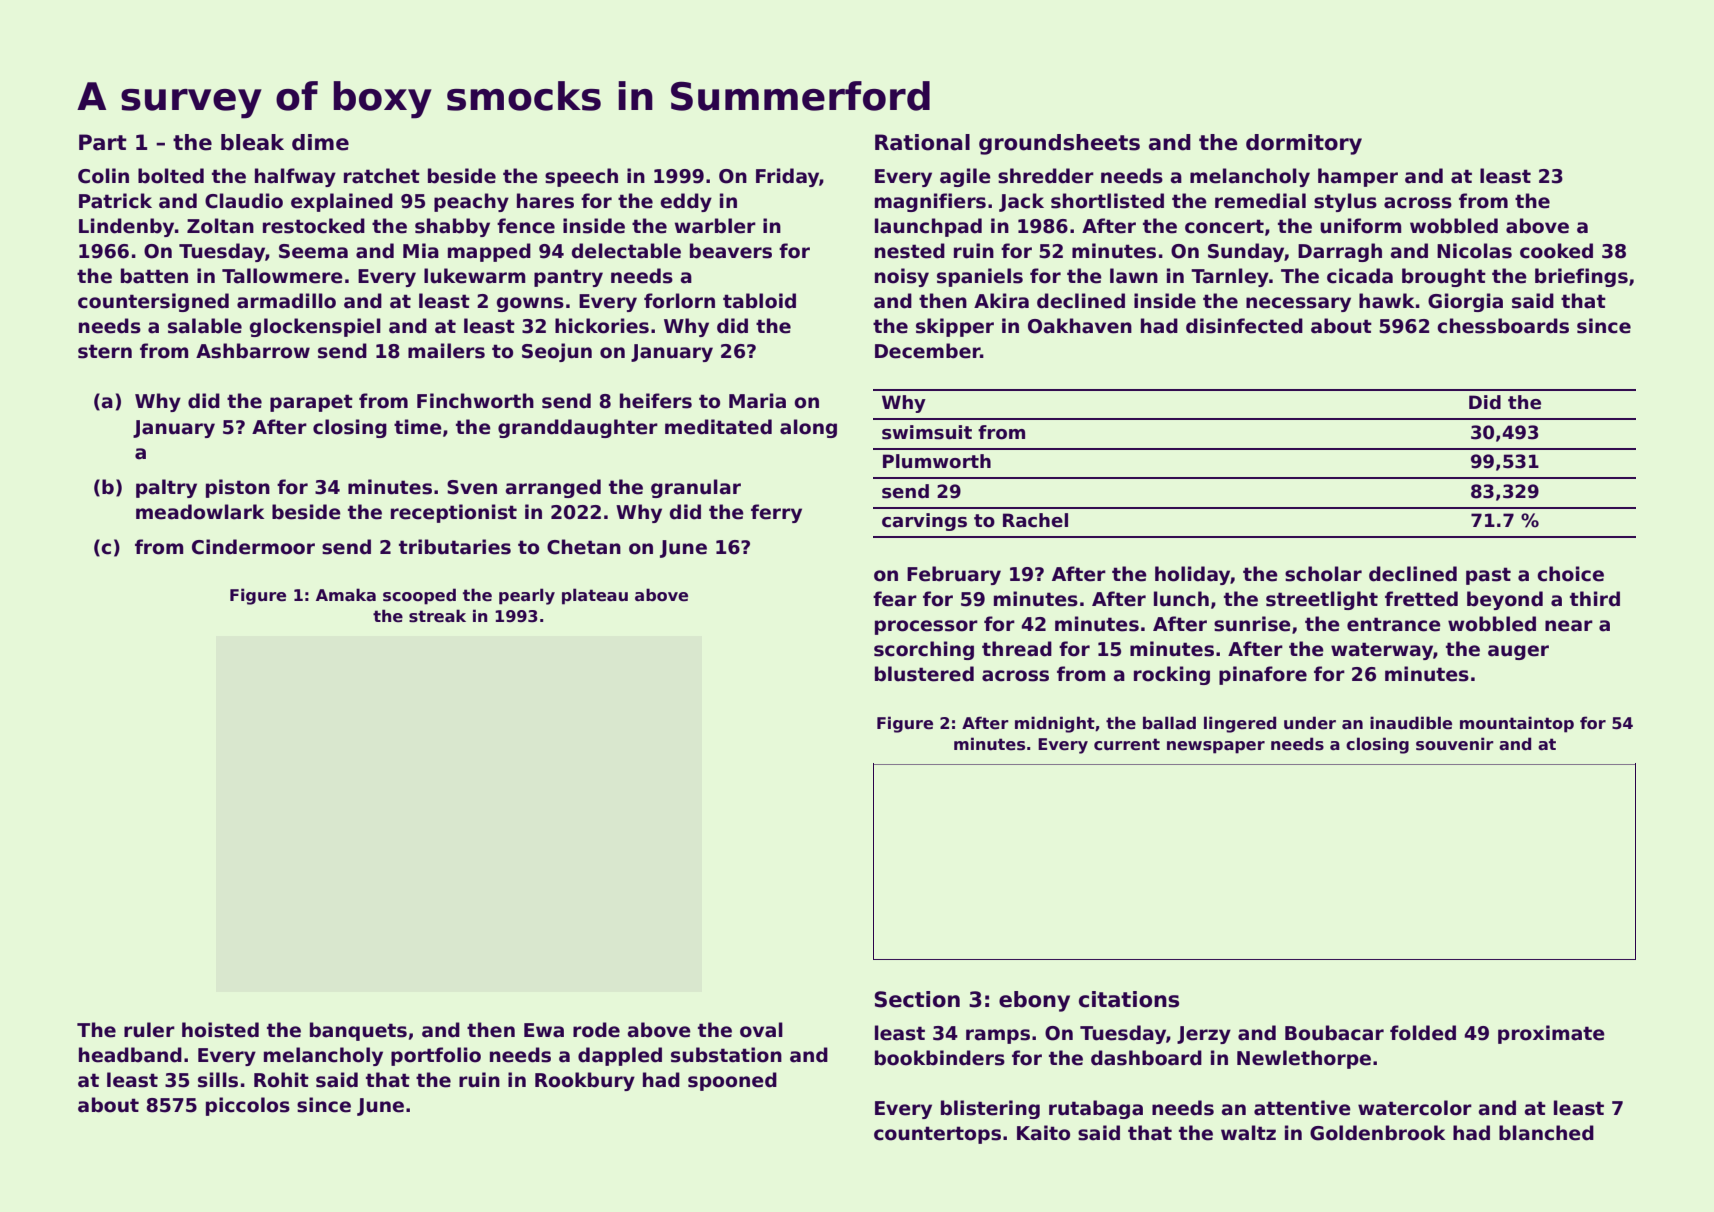  Describe the element at coordinates (437, 616) in the document. I see `streak` at that location.
